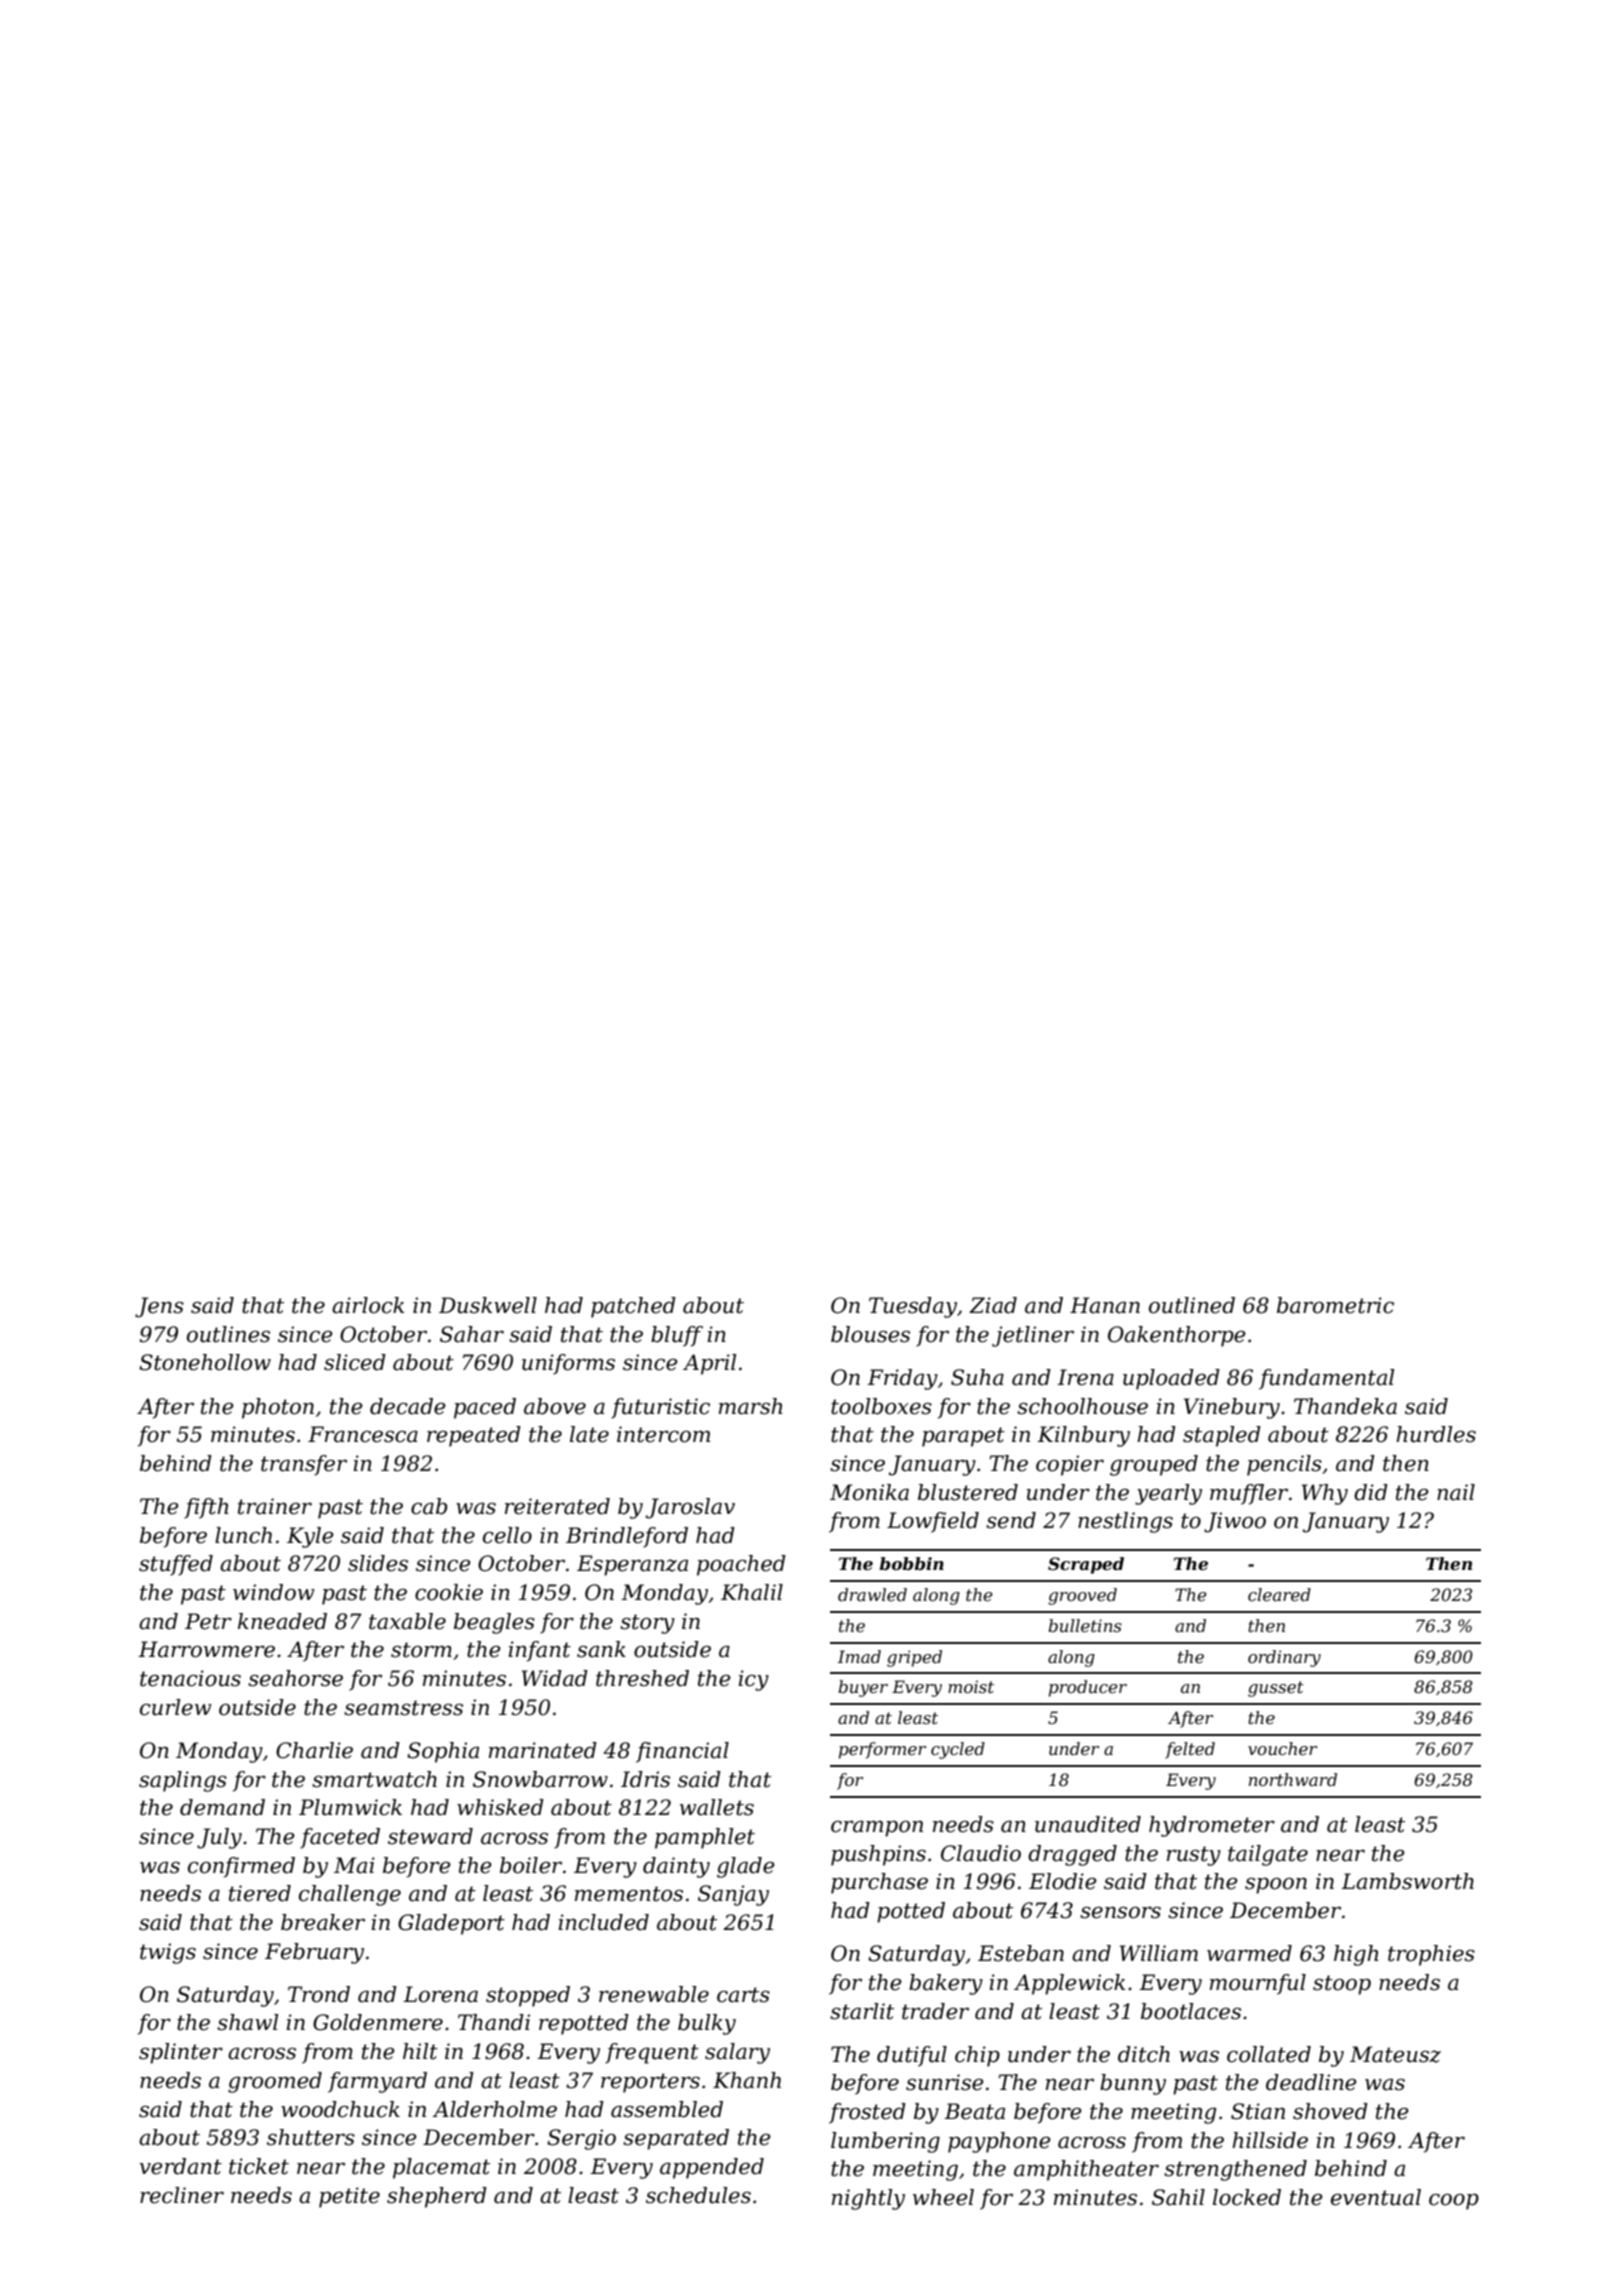 The height and width of the screenshot is (2292, 1620). I want to click on purchase, so click(879, 1883).
